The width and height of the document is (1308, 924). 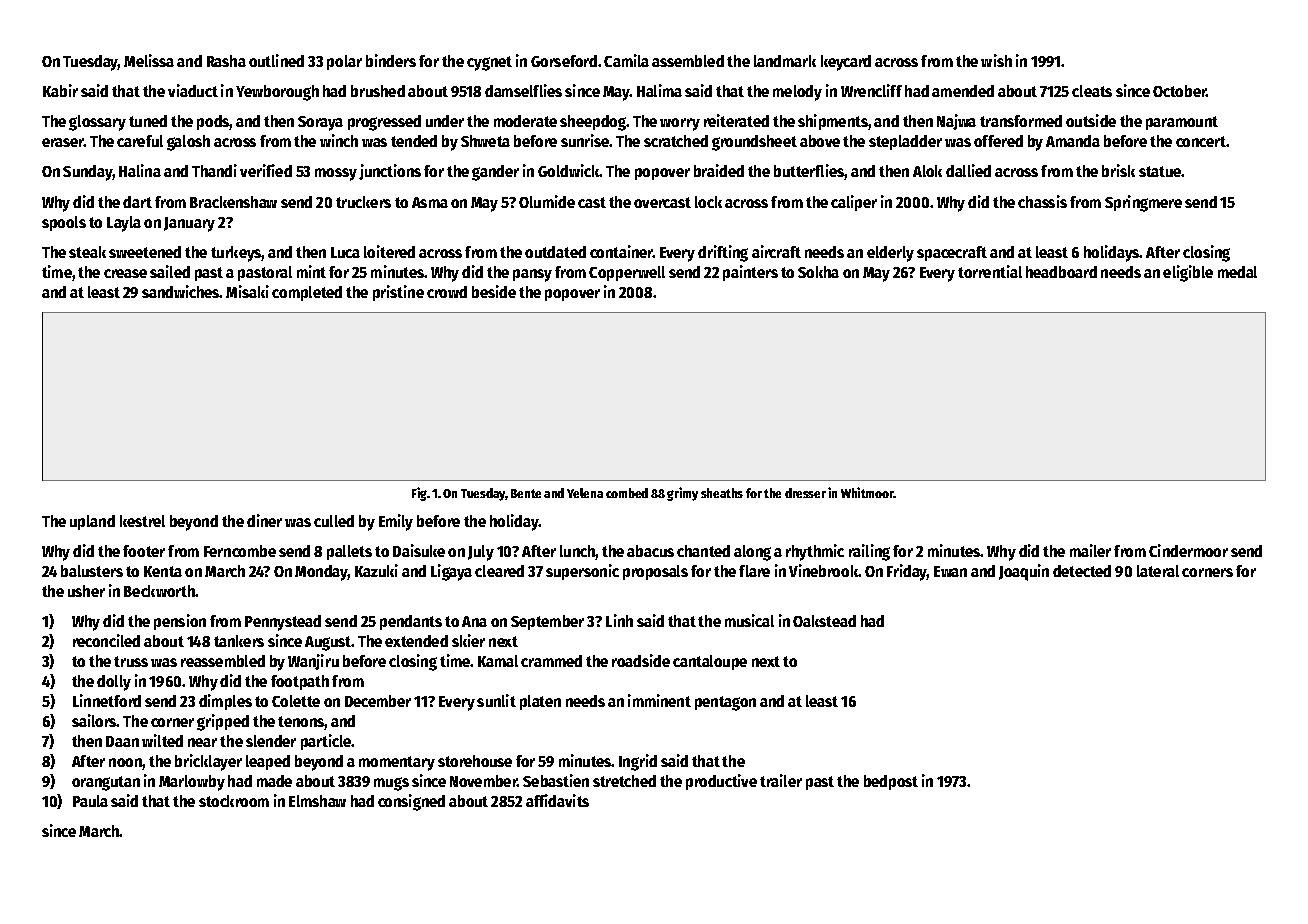 What do you see at coordinates (1143, 203) in the document?
I see `Springmere` at bounding box center [1143, 203].
